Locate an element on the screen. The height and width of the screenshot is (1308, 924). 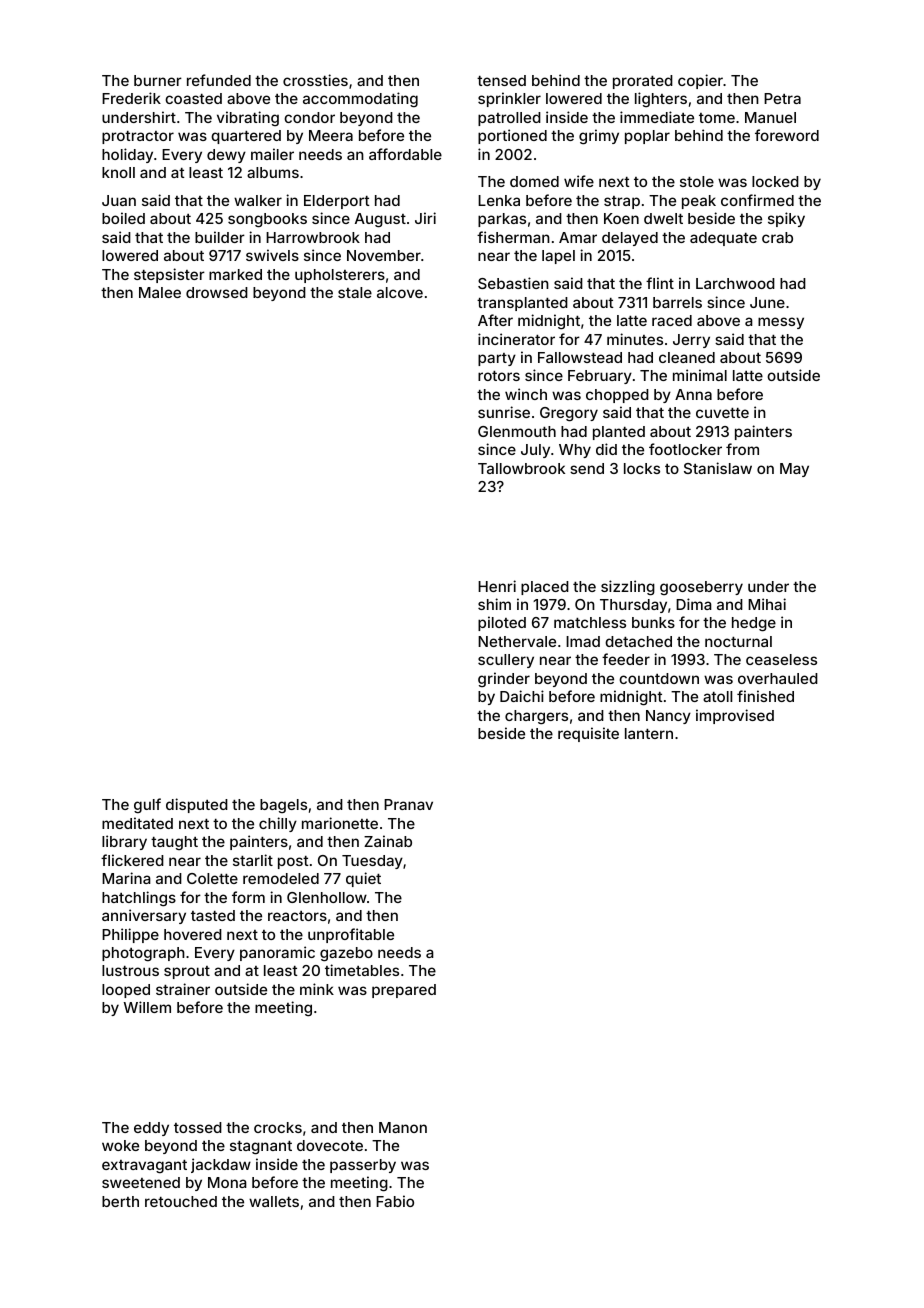
lantern is located at coordinates (649, 733).
